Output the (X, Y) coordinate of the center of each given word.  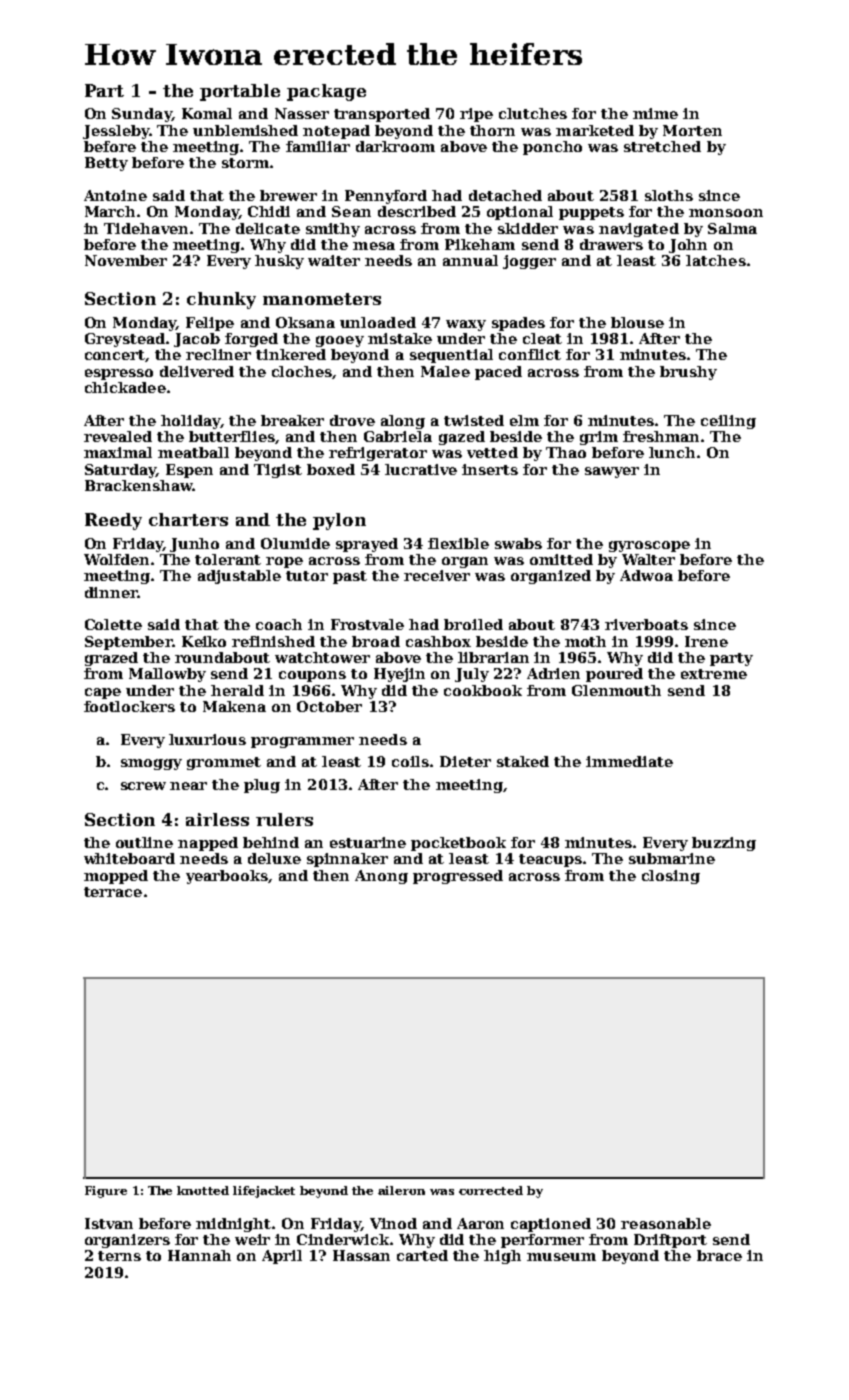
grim (599, 438)
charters (188, 519)
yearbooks (227, 877)
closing (671, 877)
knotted (203, 1190)
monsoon (726, 213)
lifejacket (264, 1192)
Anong (381, 877)
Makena (234, 706)
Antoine (115, 195)
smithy (333, 230)
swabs (518, 543)
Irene (706, 641)
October (329, 706)
